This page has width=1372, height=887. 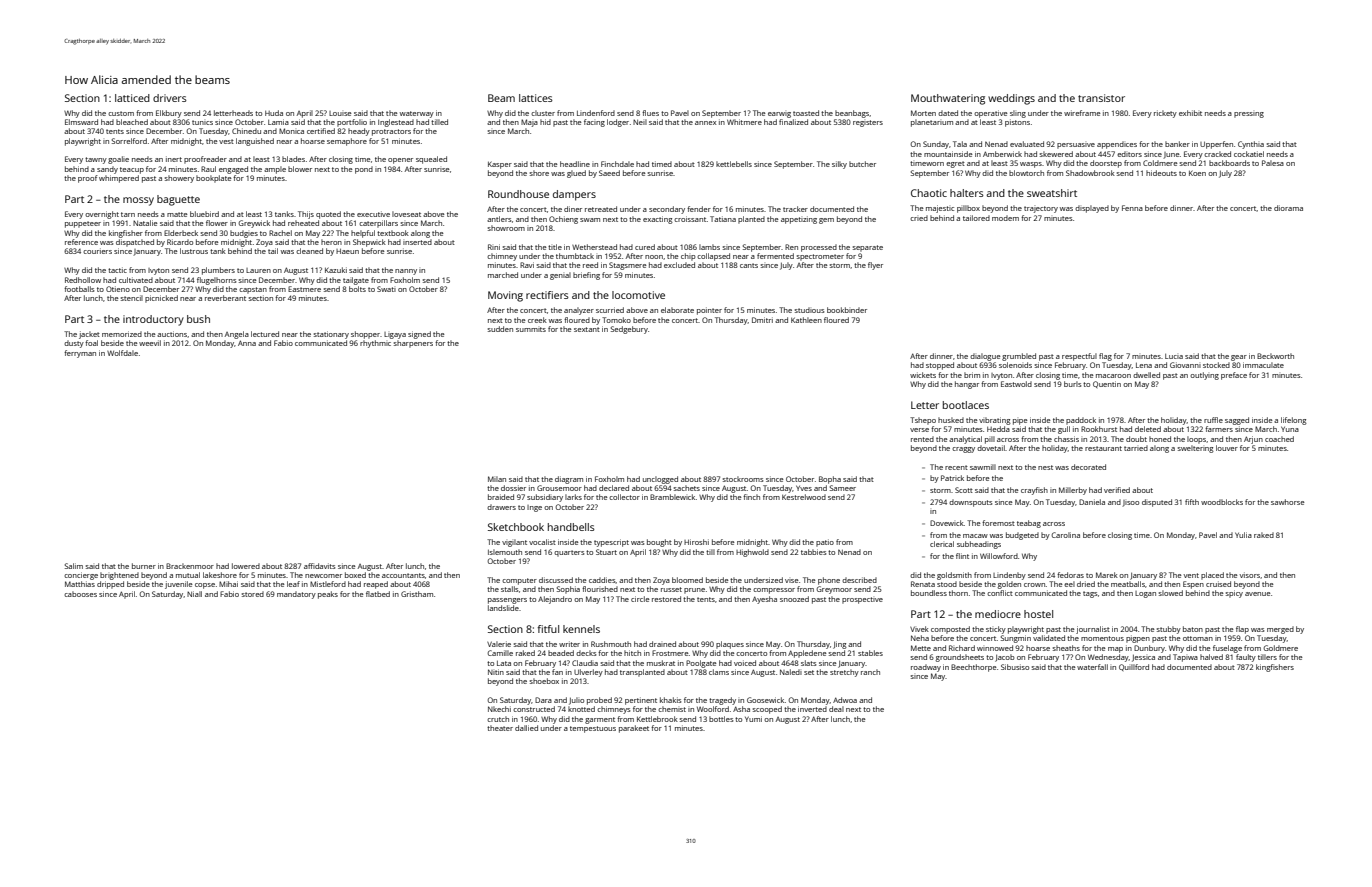 I want to click on Louise, so click(x=340, y=113).
